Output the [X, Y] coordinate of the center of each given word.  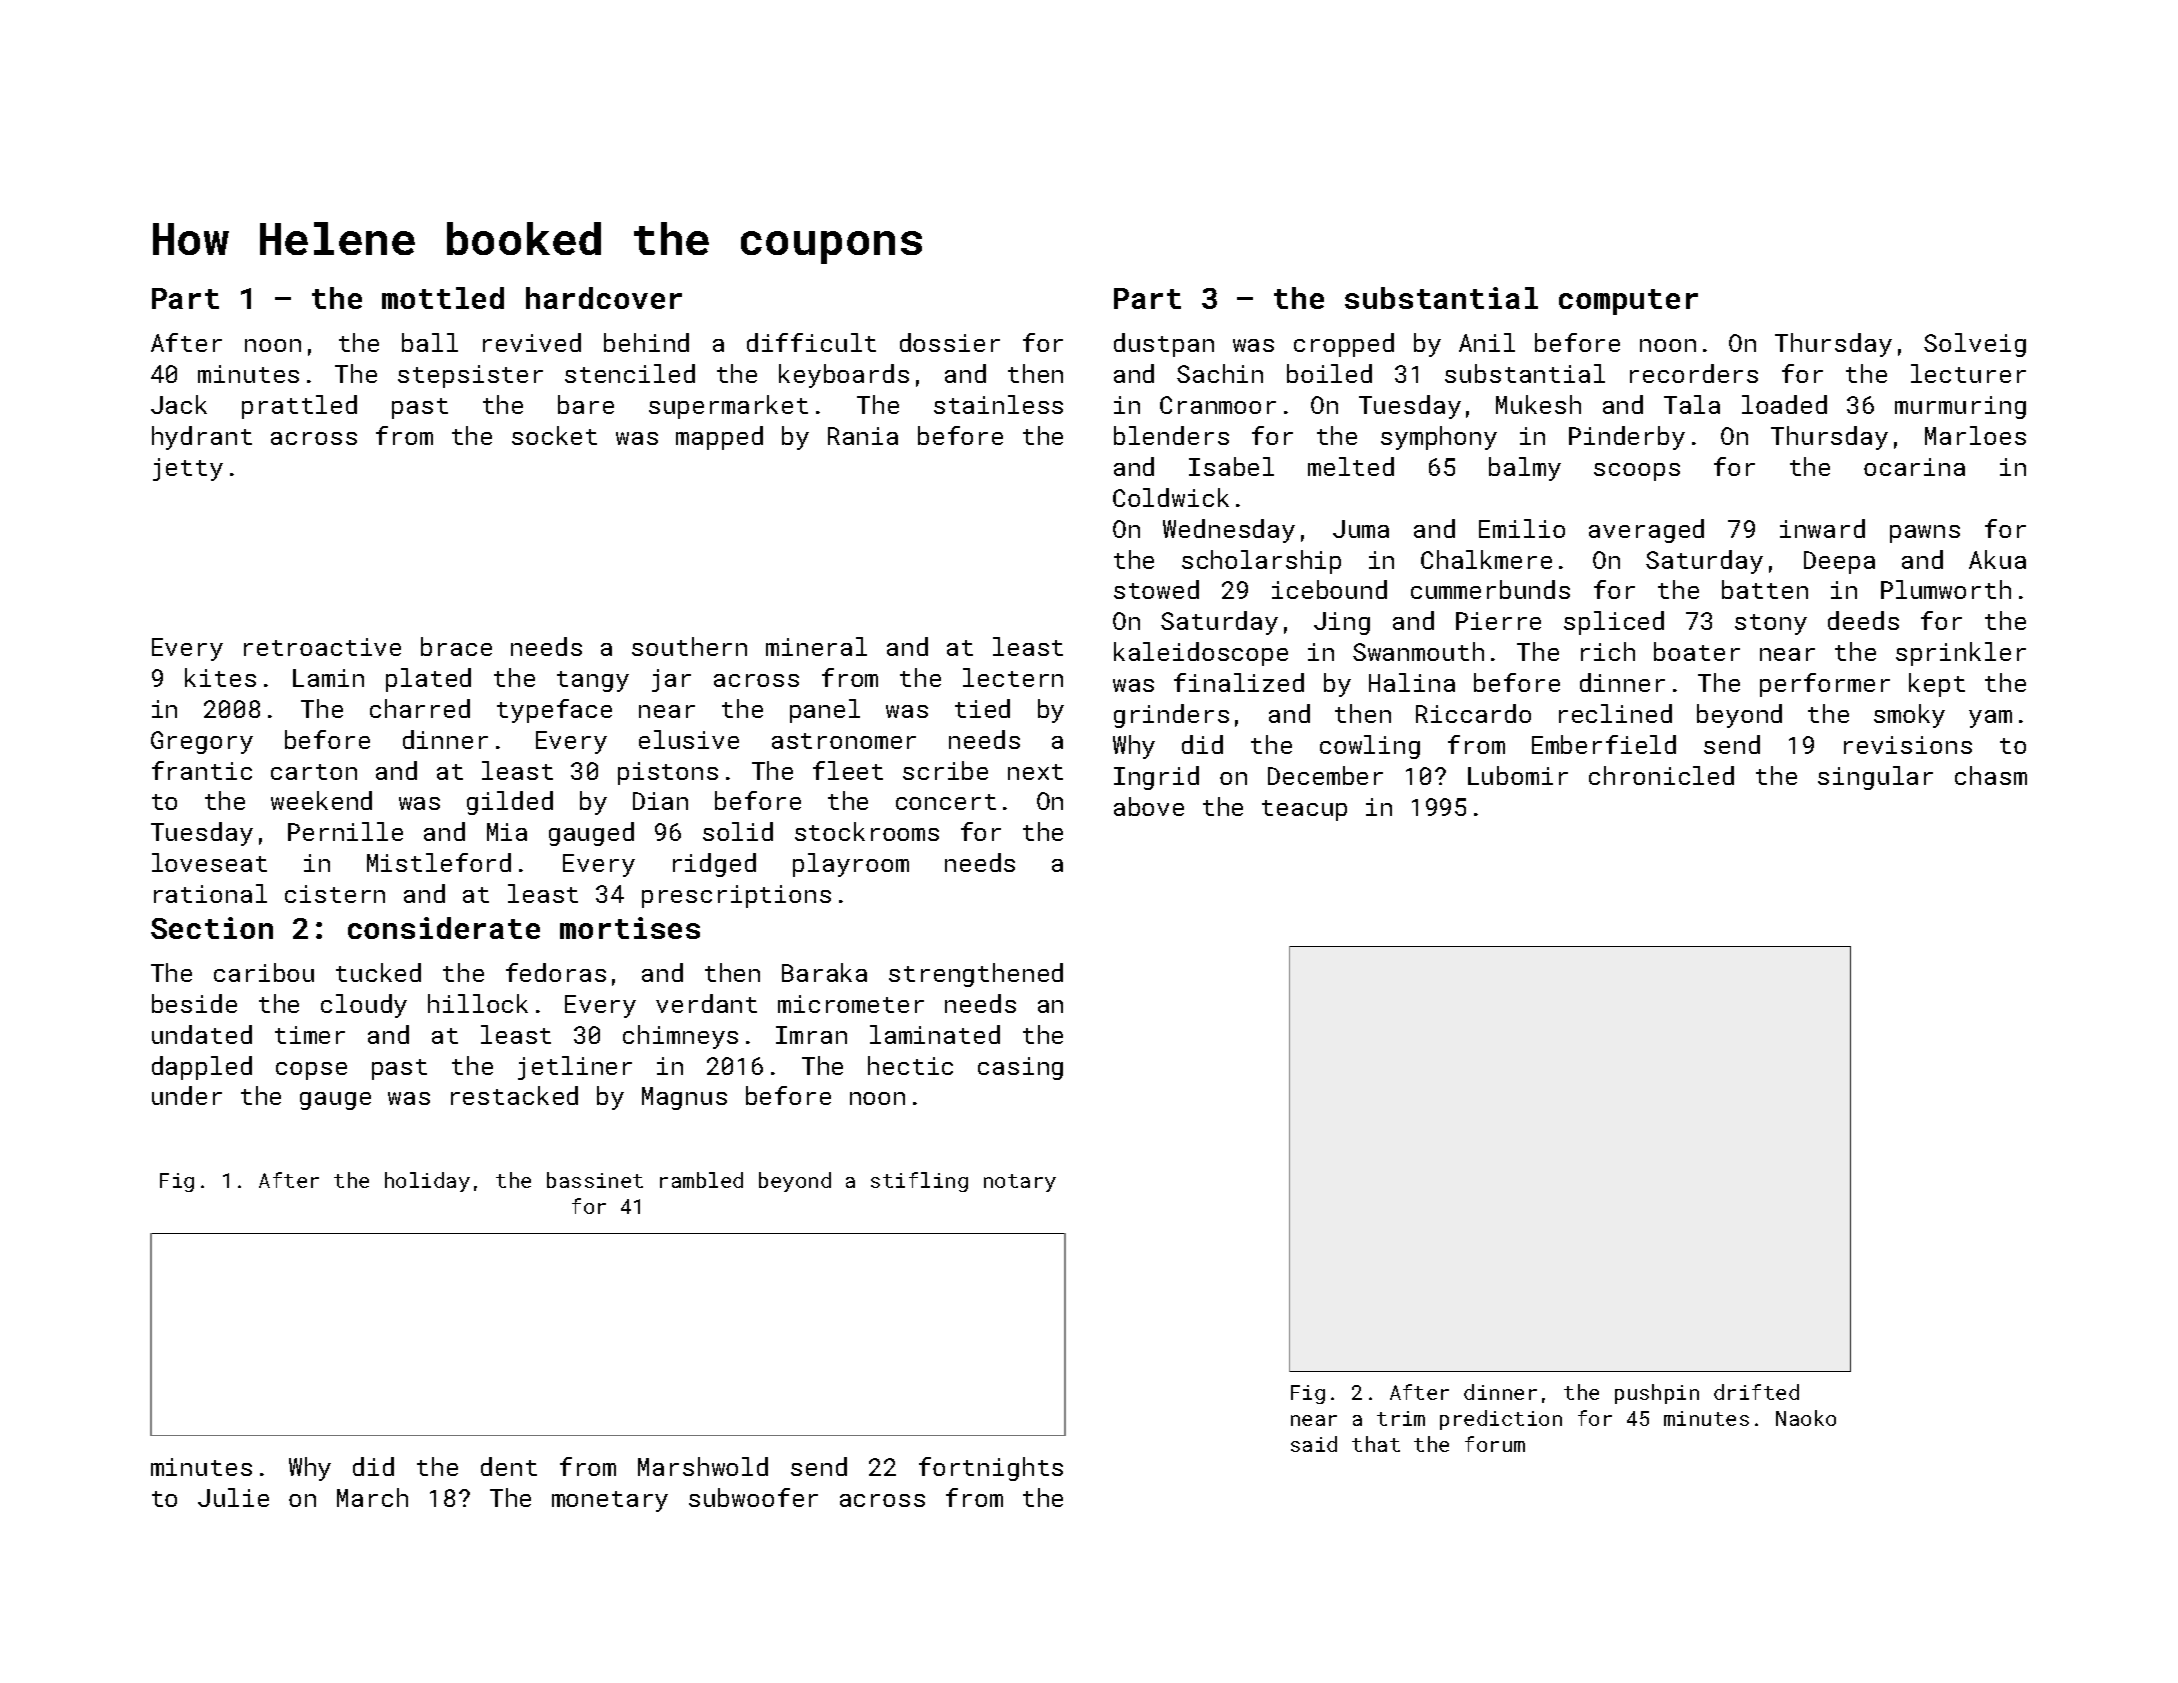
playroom [851, 865]
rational [210, 893]
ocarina [1914, 467]
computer [1628, 302]
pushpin [1657, 1394]
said [1314, 1444]
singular [1875, 778]
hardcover [604, 298]
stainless [998, 404]
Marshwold [703, 1466]
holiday [427, 1182]
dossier [950, 342]
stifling [919, 1182]
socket [554, 435]
